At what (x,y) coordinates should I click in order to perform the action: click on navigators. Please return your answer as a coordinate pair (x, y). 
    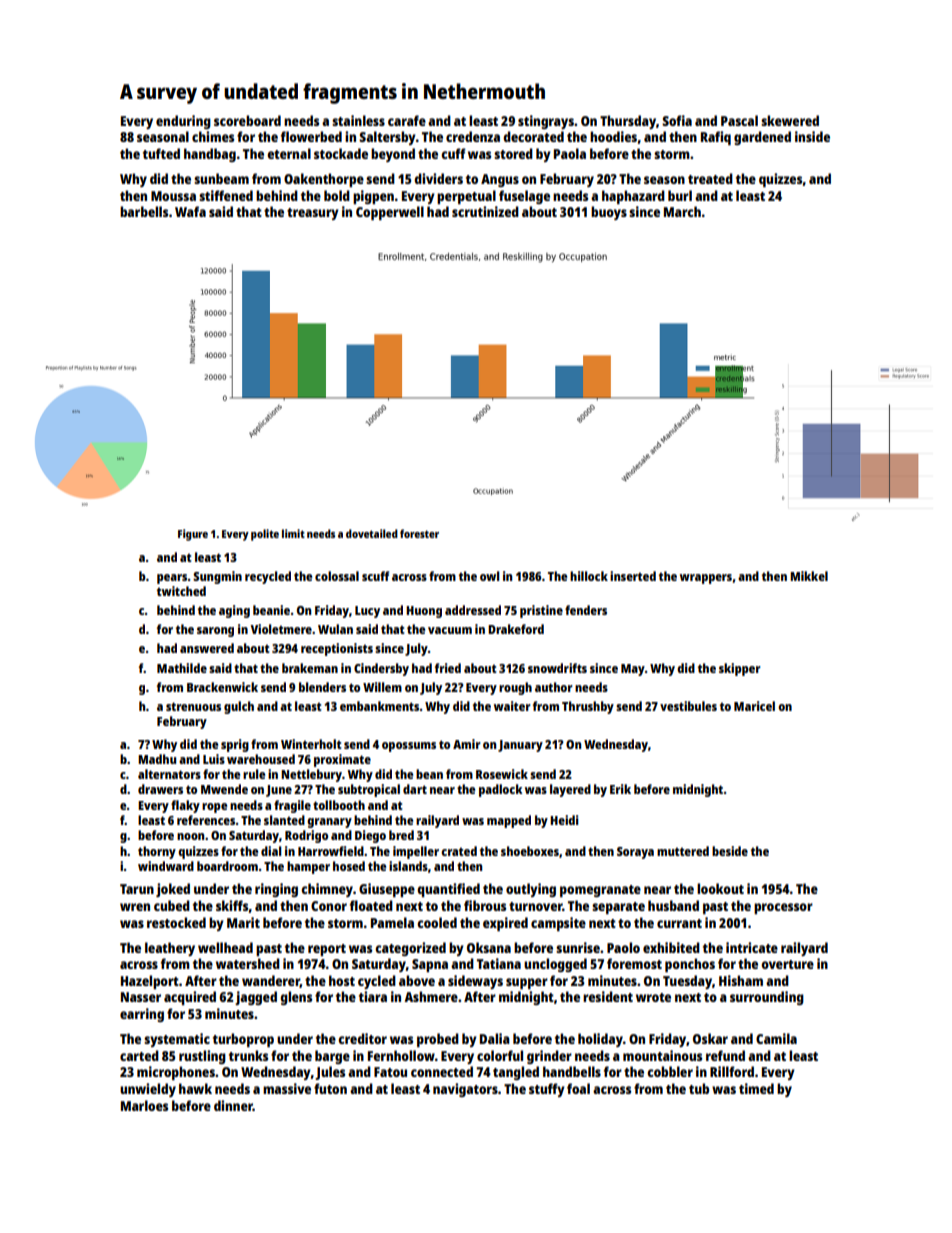
    Looking at the image, I should click on (465, 1090).
